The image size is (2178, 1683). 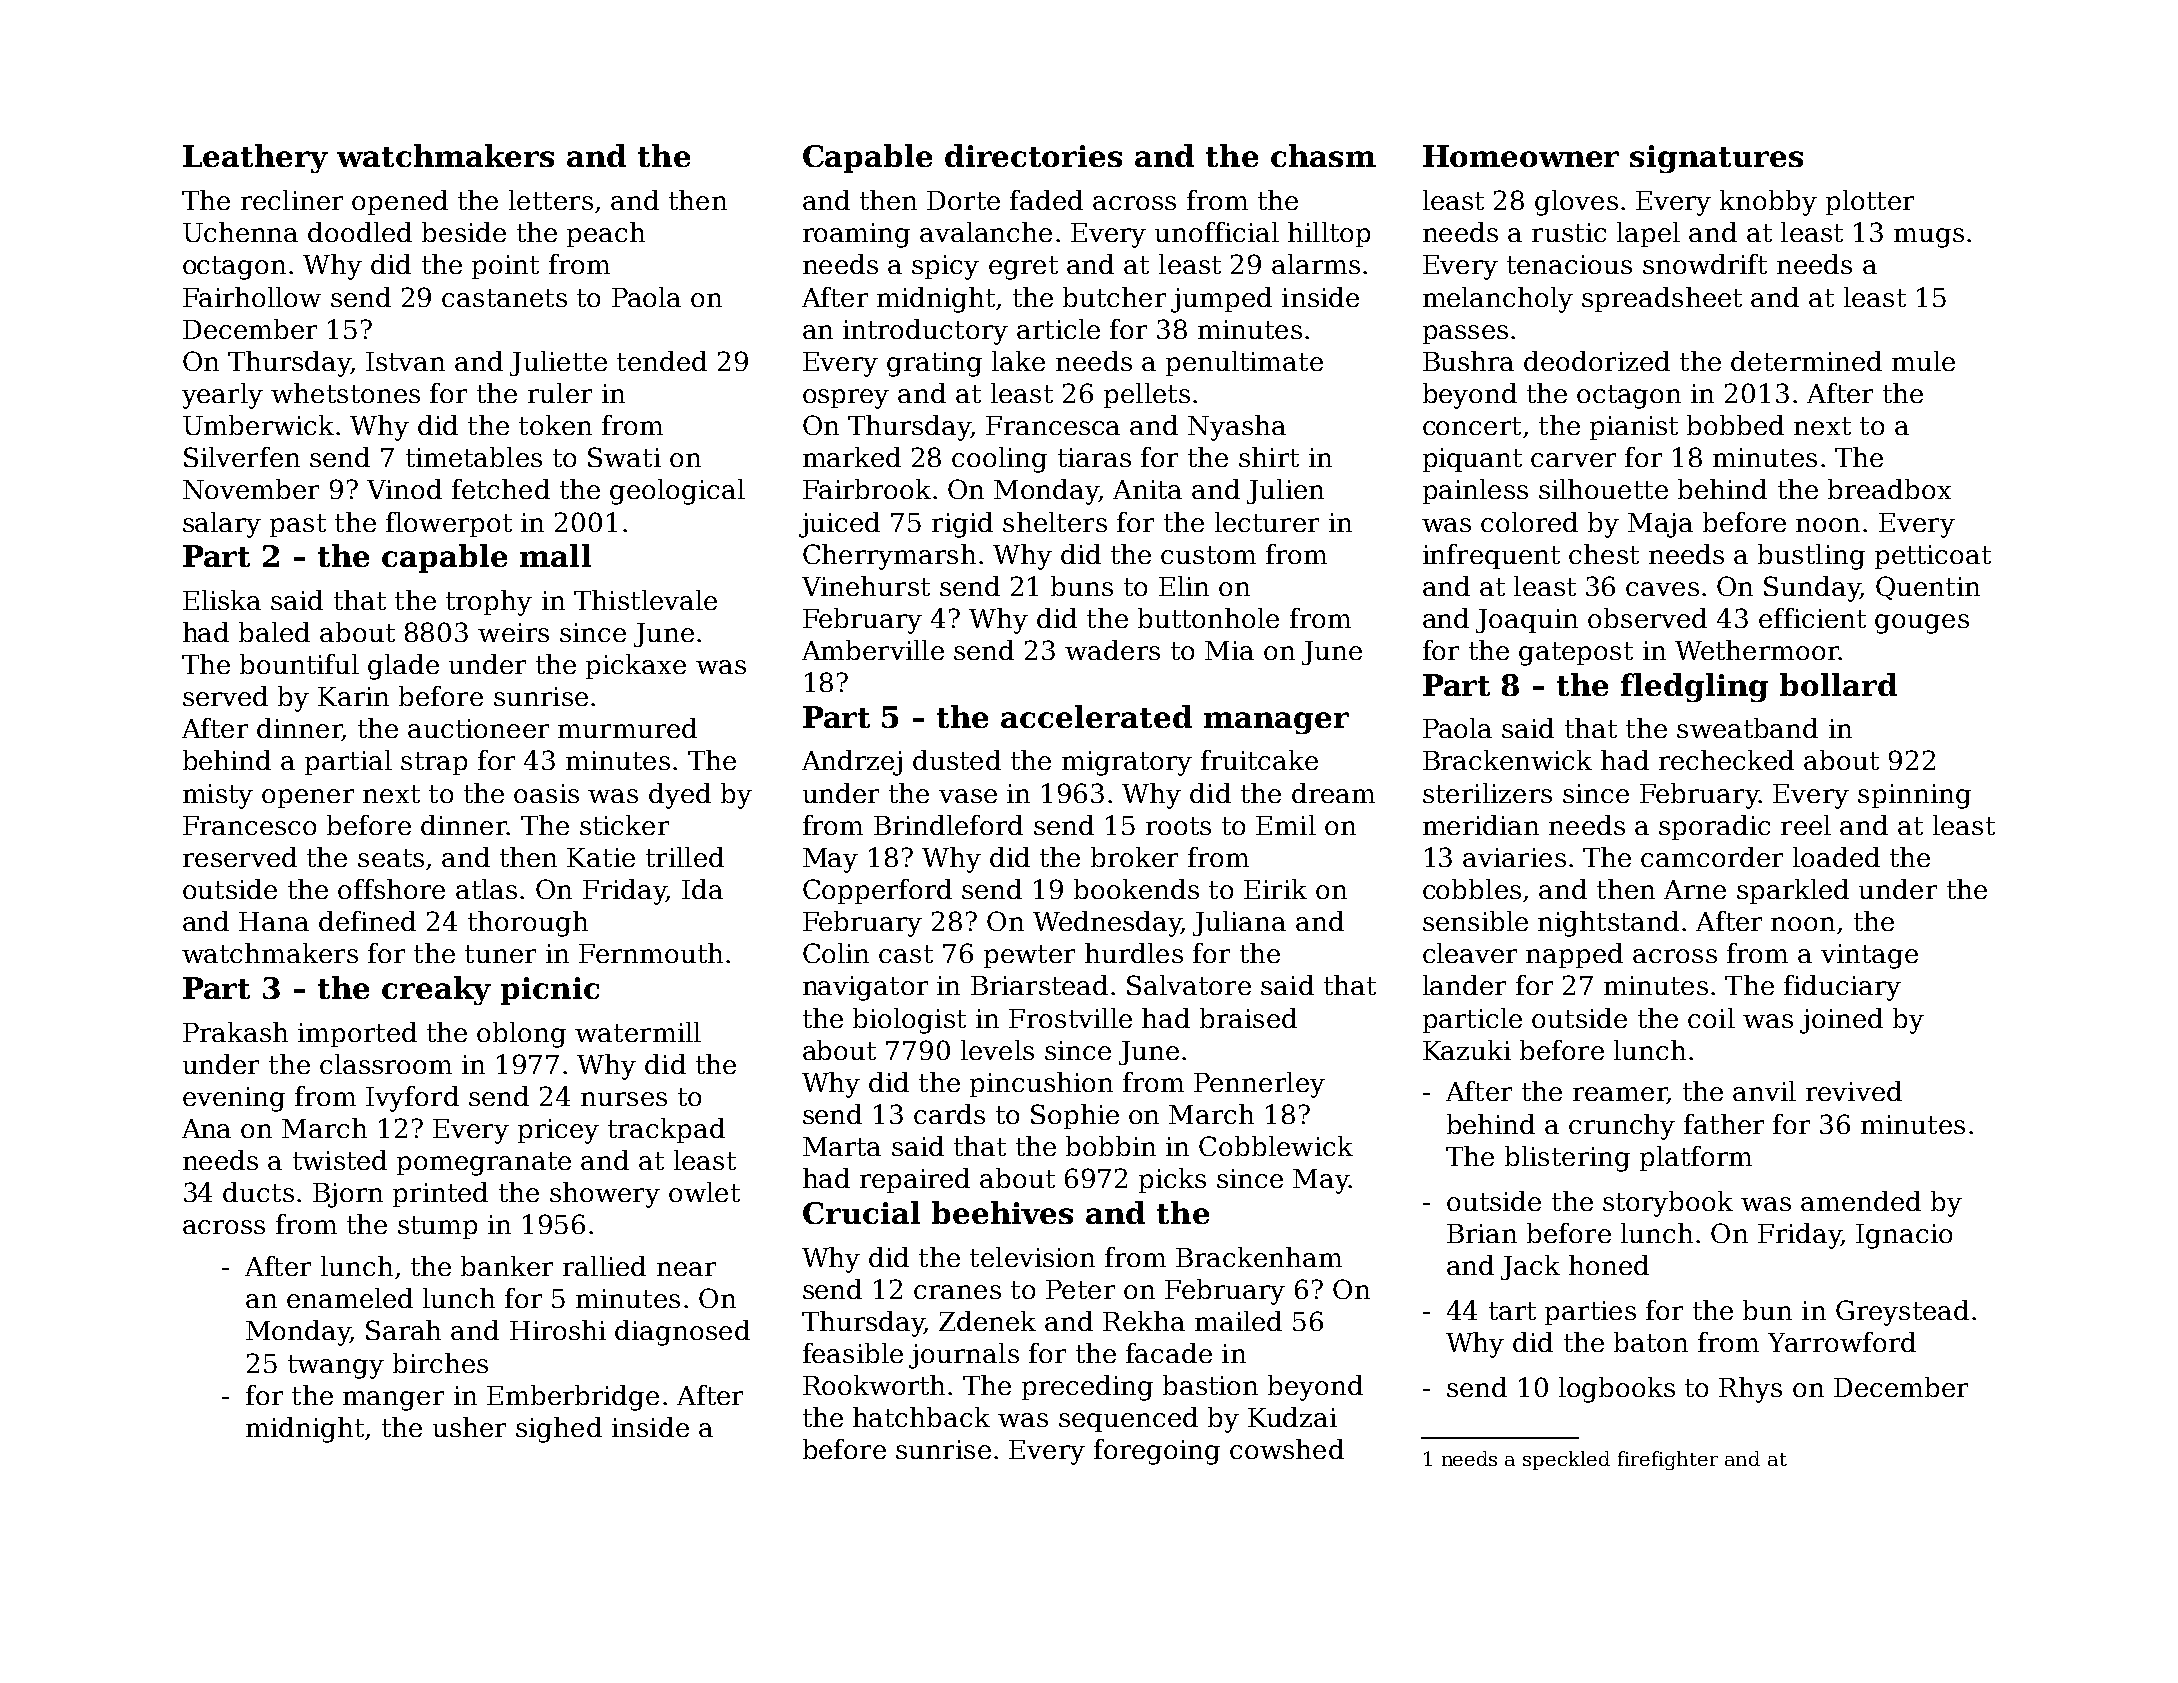 I want to click on imported, so click(x=357, y=1034).
